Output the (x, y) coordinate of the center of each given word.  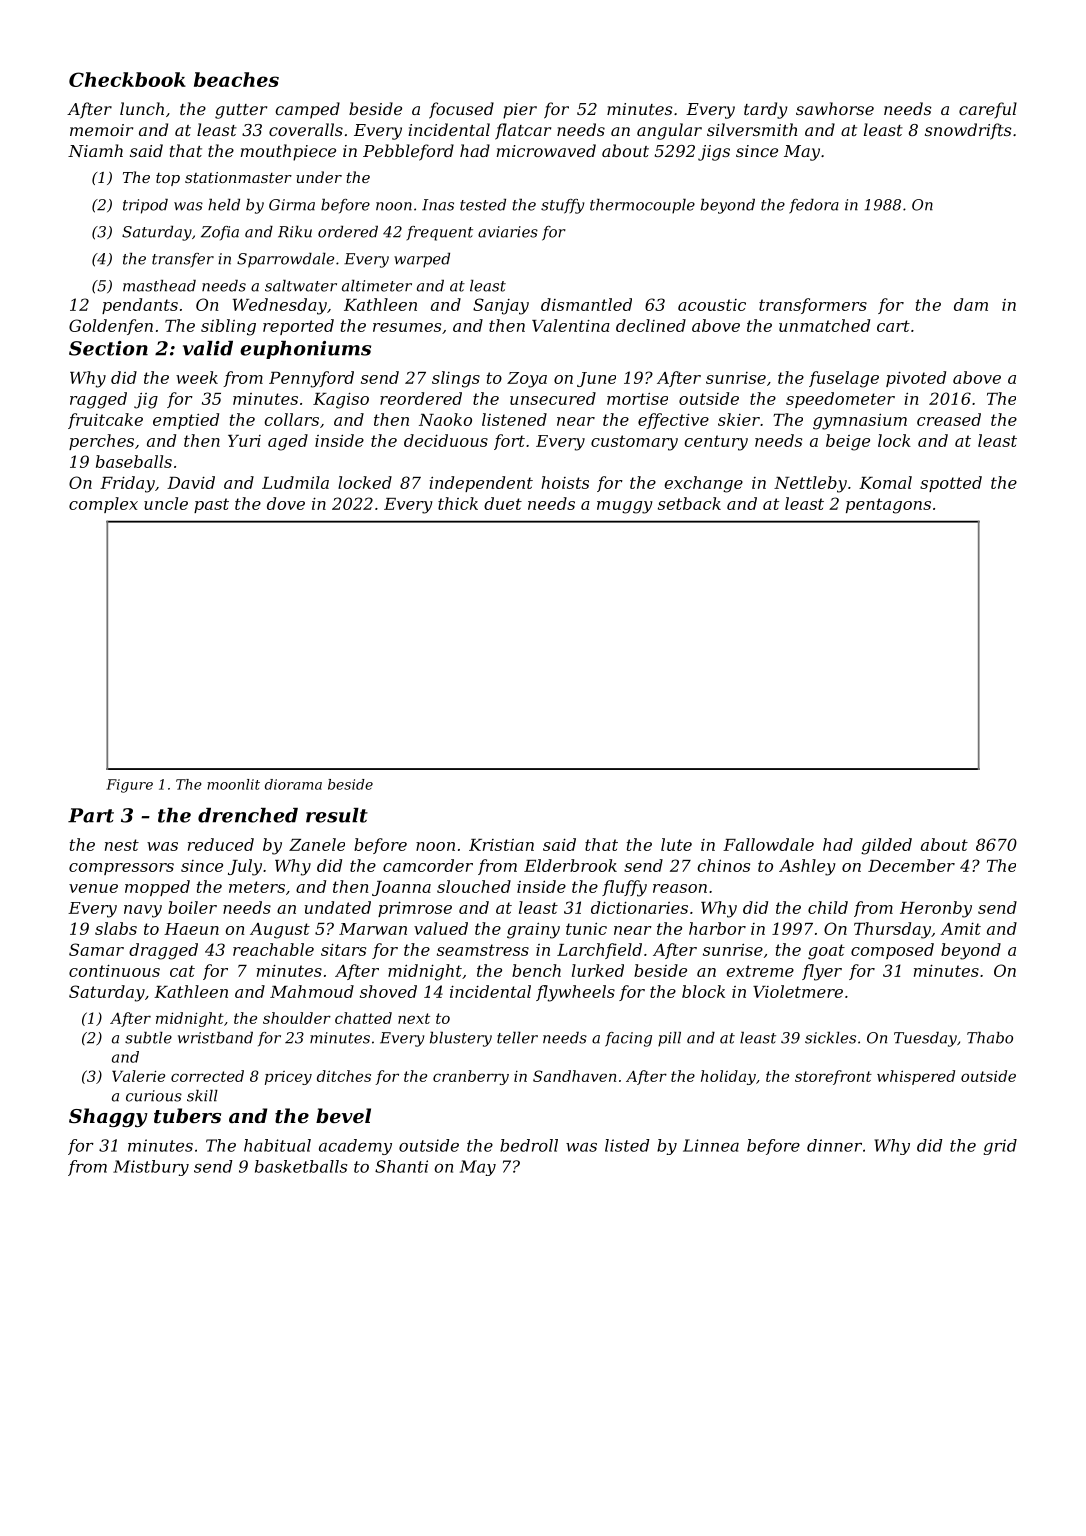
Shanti (401, 1166)
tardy (766, 110)
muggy (625, 507)
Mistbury (151, 1168)
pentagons (888, 506)
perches (101, 442)
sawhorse (835, 108)
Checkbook (127, 79)
